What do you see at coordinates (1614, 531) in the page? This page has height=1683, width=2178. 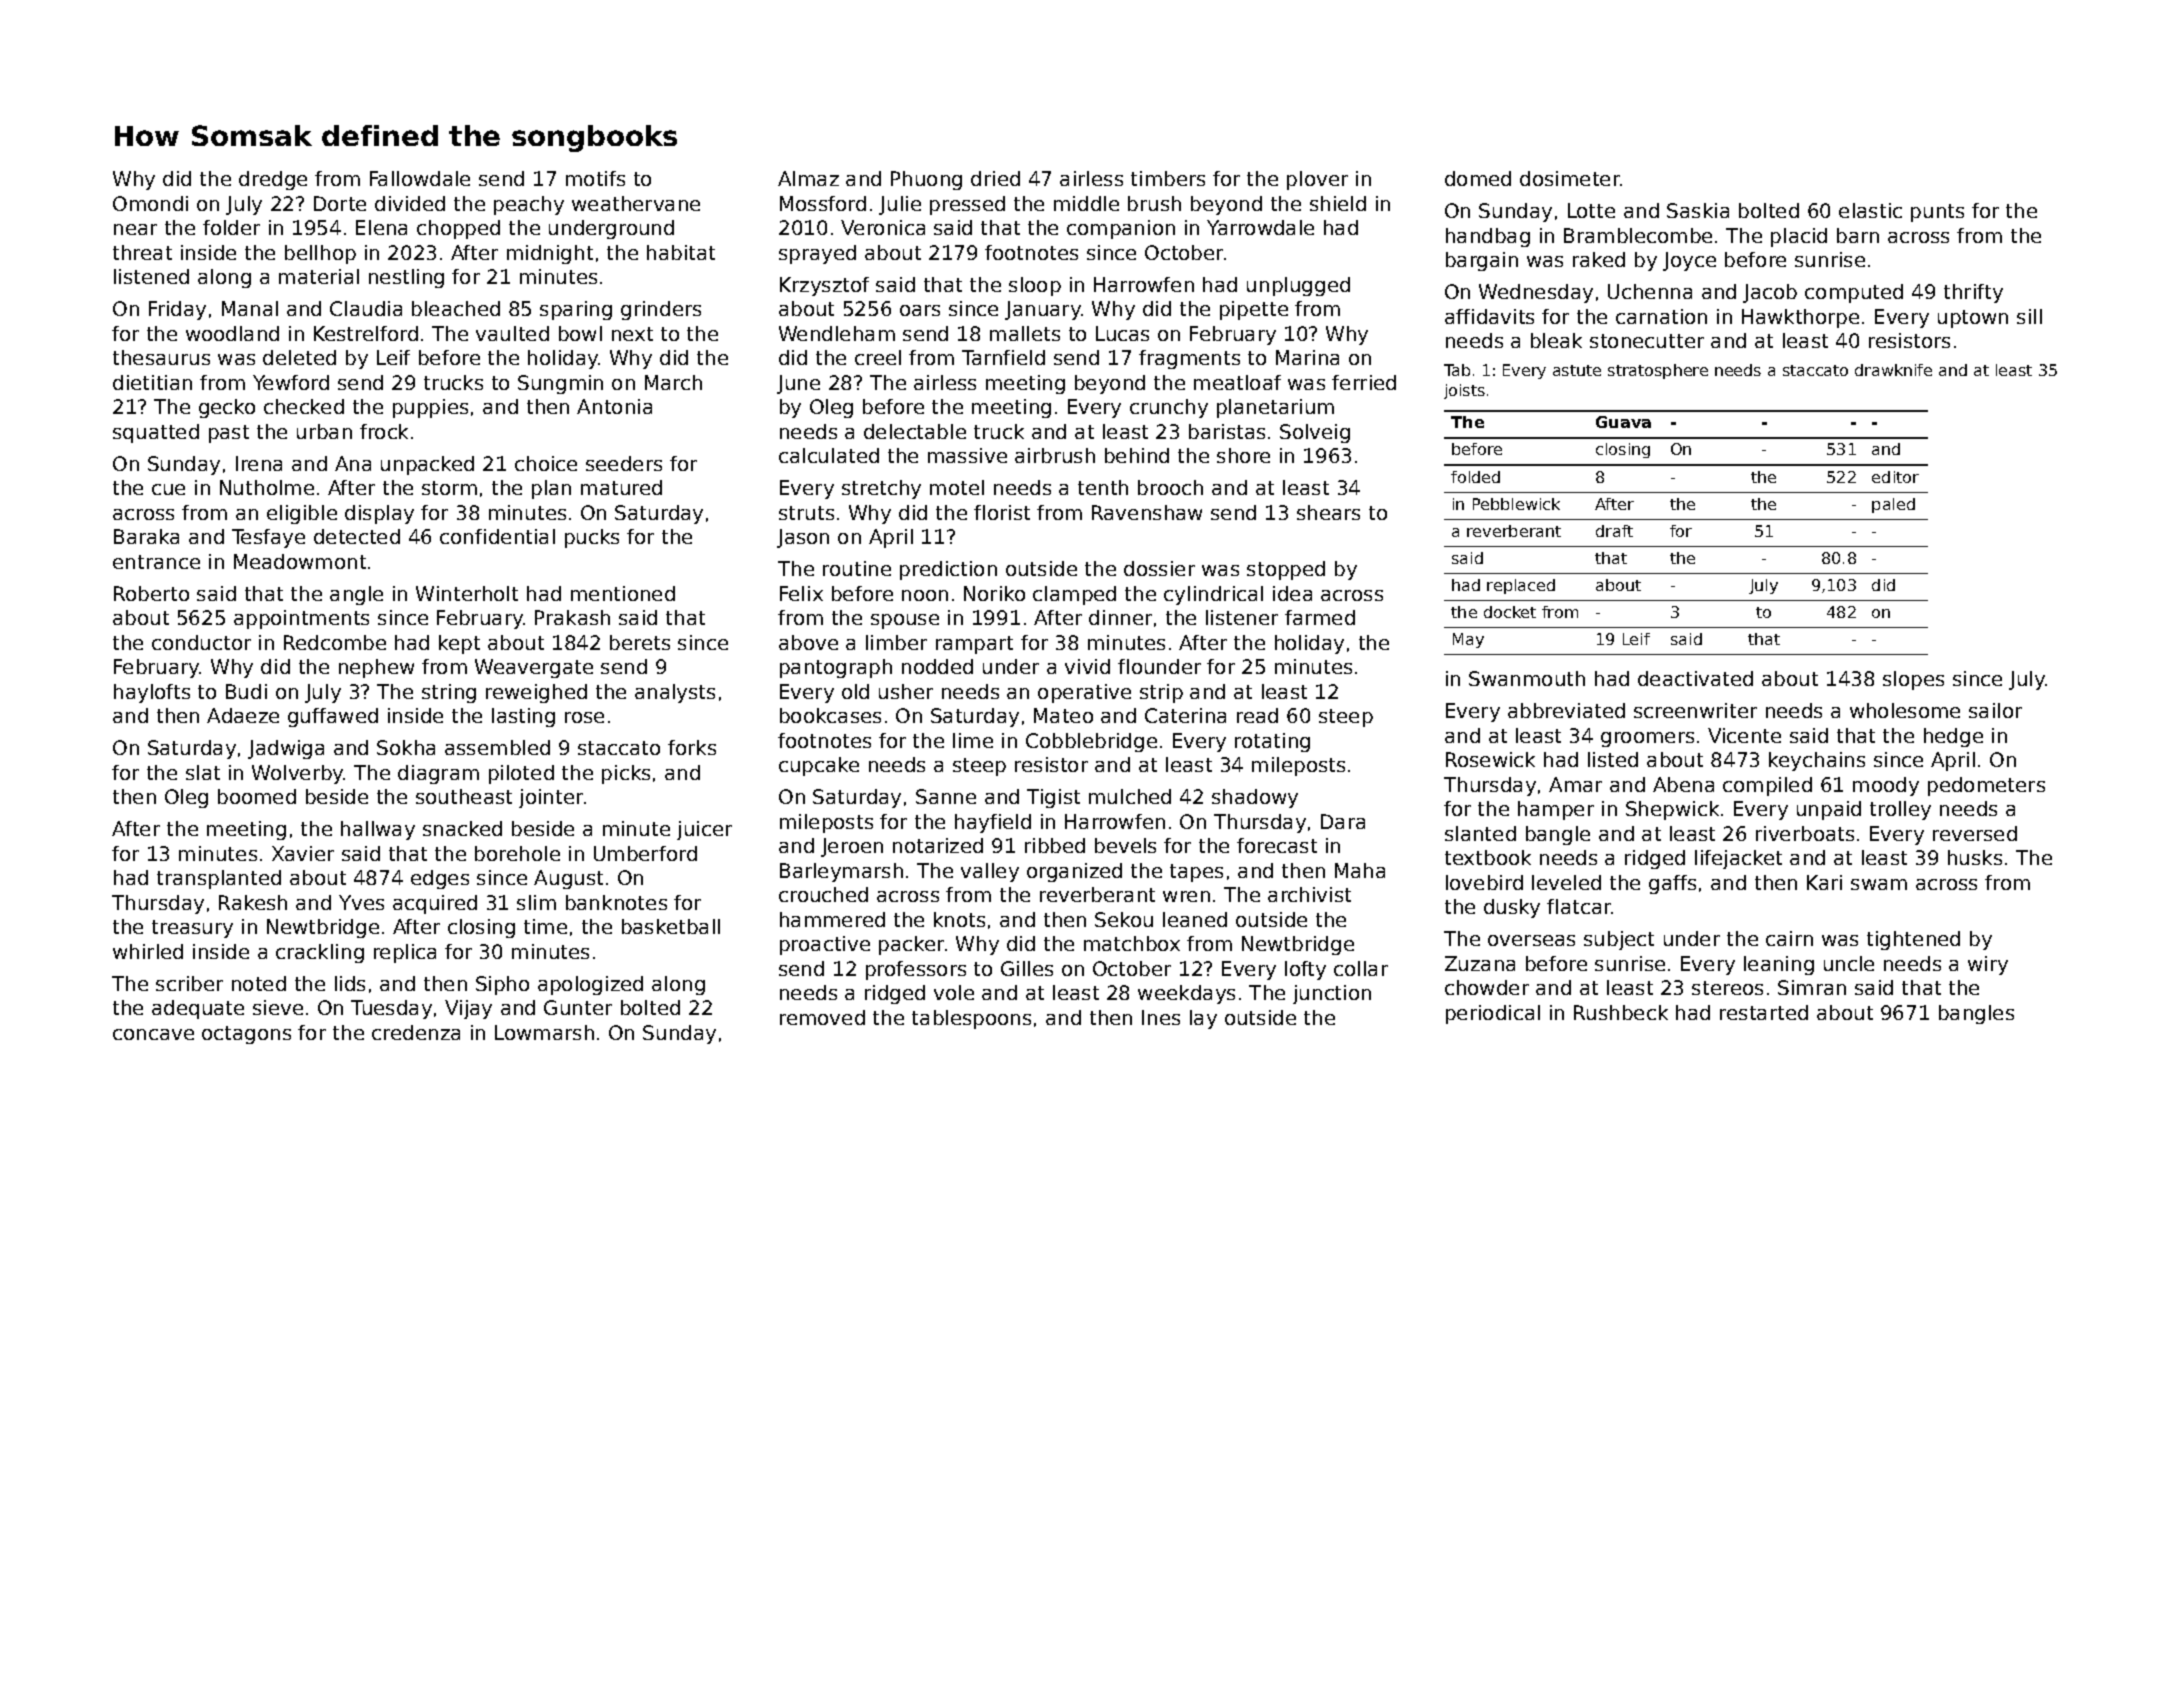 I see `draft` at bounding box center [1614, 531].
